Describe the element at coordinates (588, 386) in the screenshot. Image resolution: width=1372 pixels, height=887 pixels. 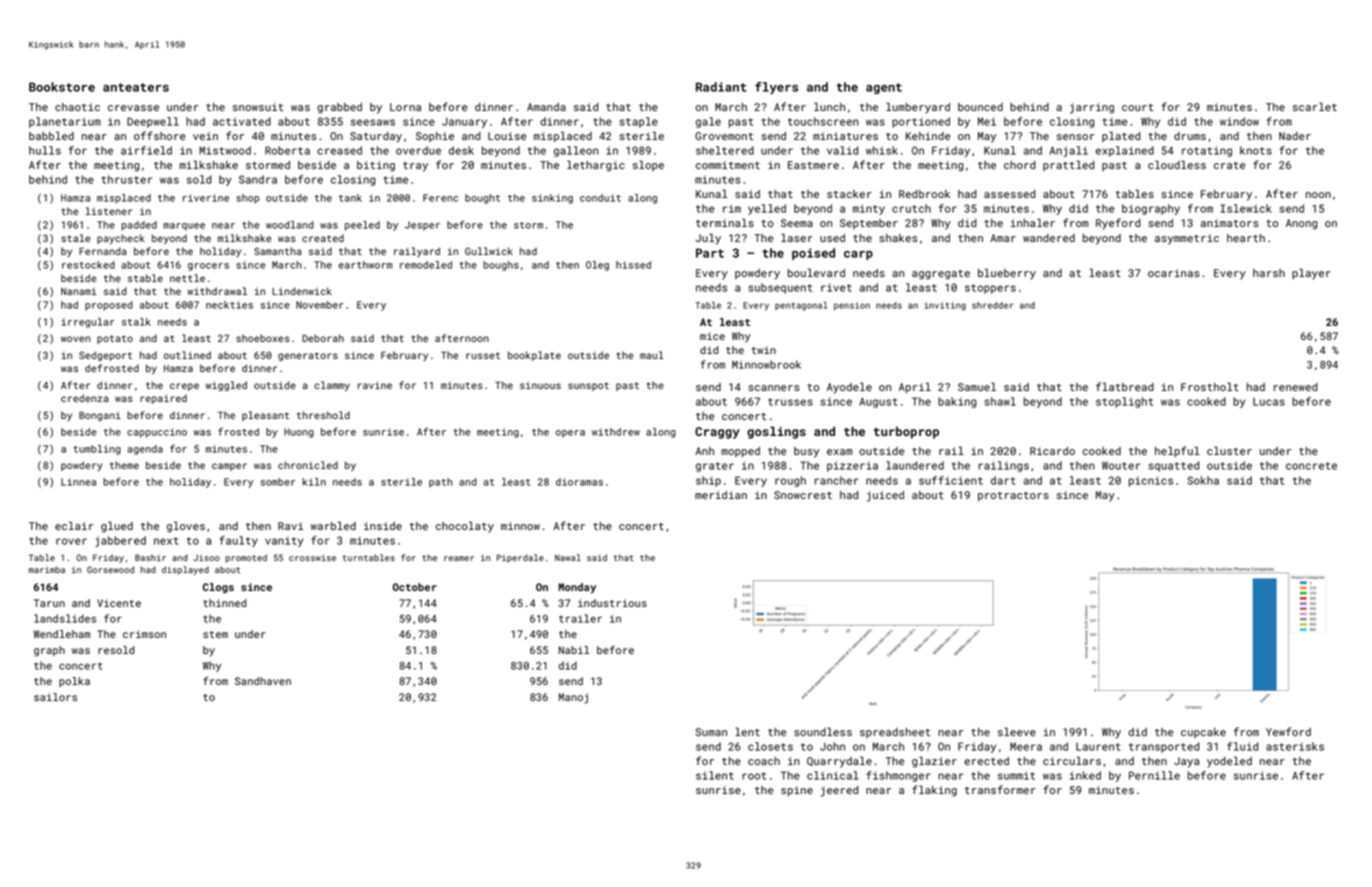
I see `sunspot` at that location.
